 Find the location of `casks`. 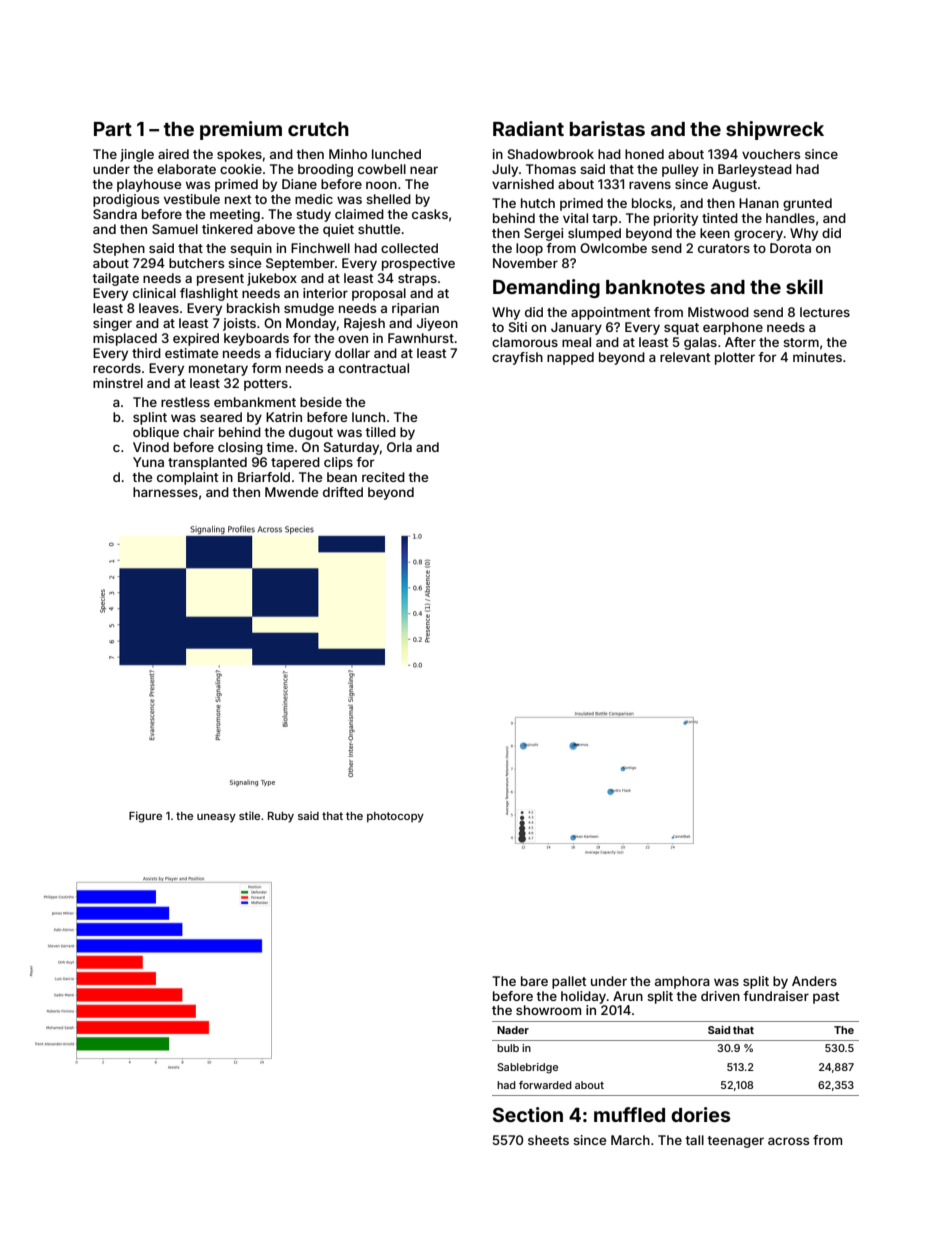

casks is located at coordinates (430, 214).
